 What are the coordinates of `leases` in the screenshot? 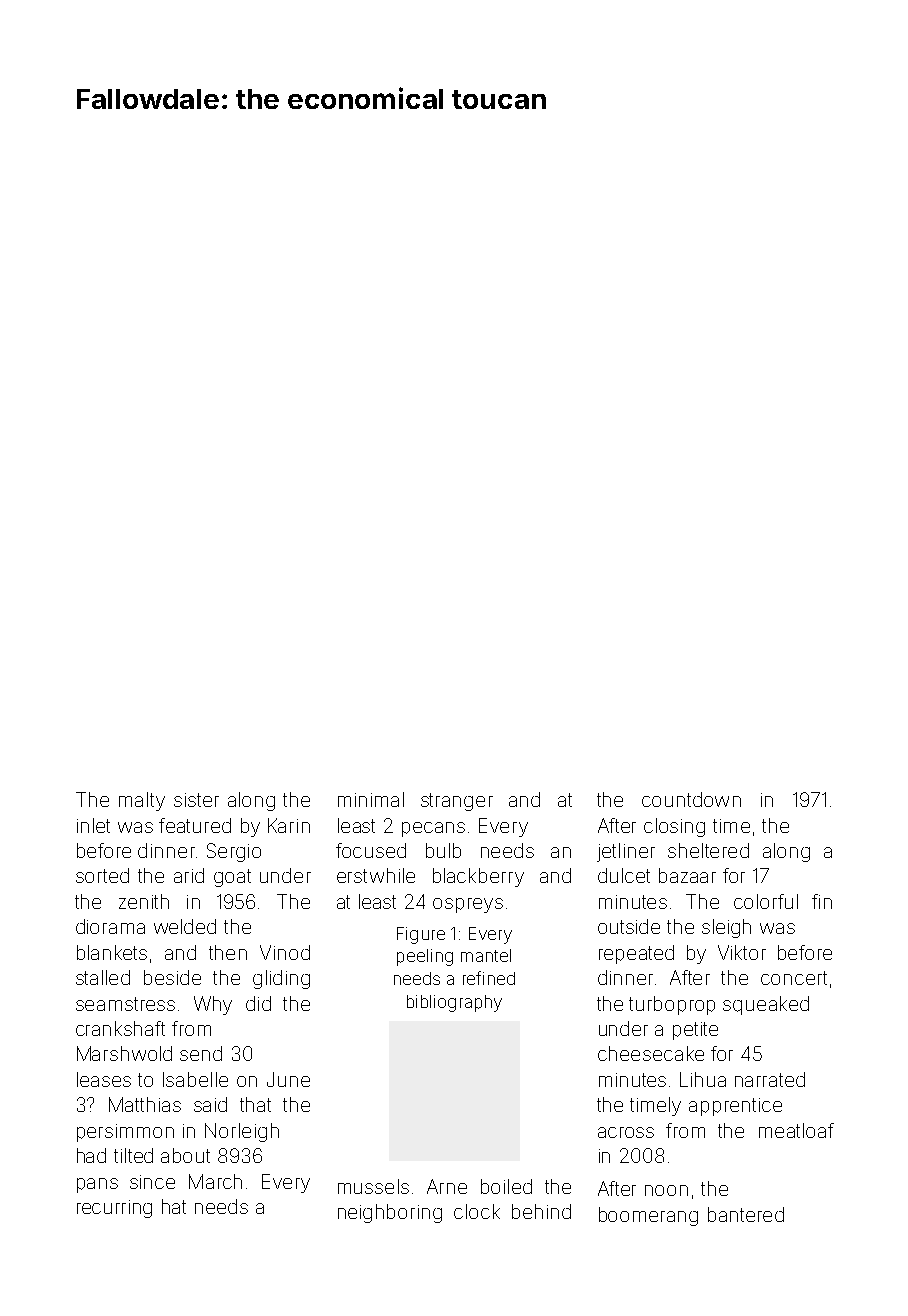 It's located at (104, 1079).
